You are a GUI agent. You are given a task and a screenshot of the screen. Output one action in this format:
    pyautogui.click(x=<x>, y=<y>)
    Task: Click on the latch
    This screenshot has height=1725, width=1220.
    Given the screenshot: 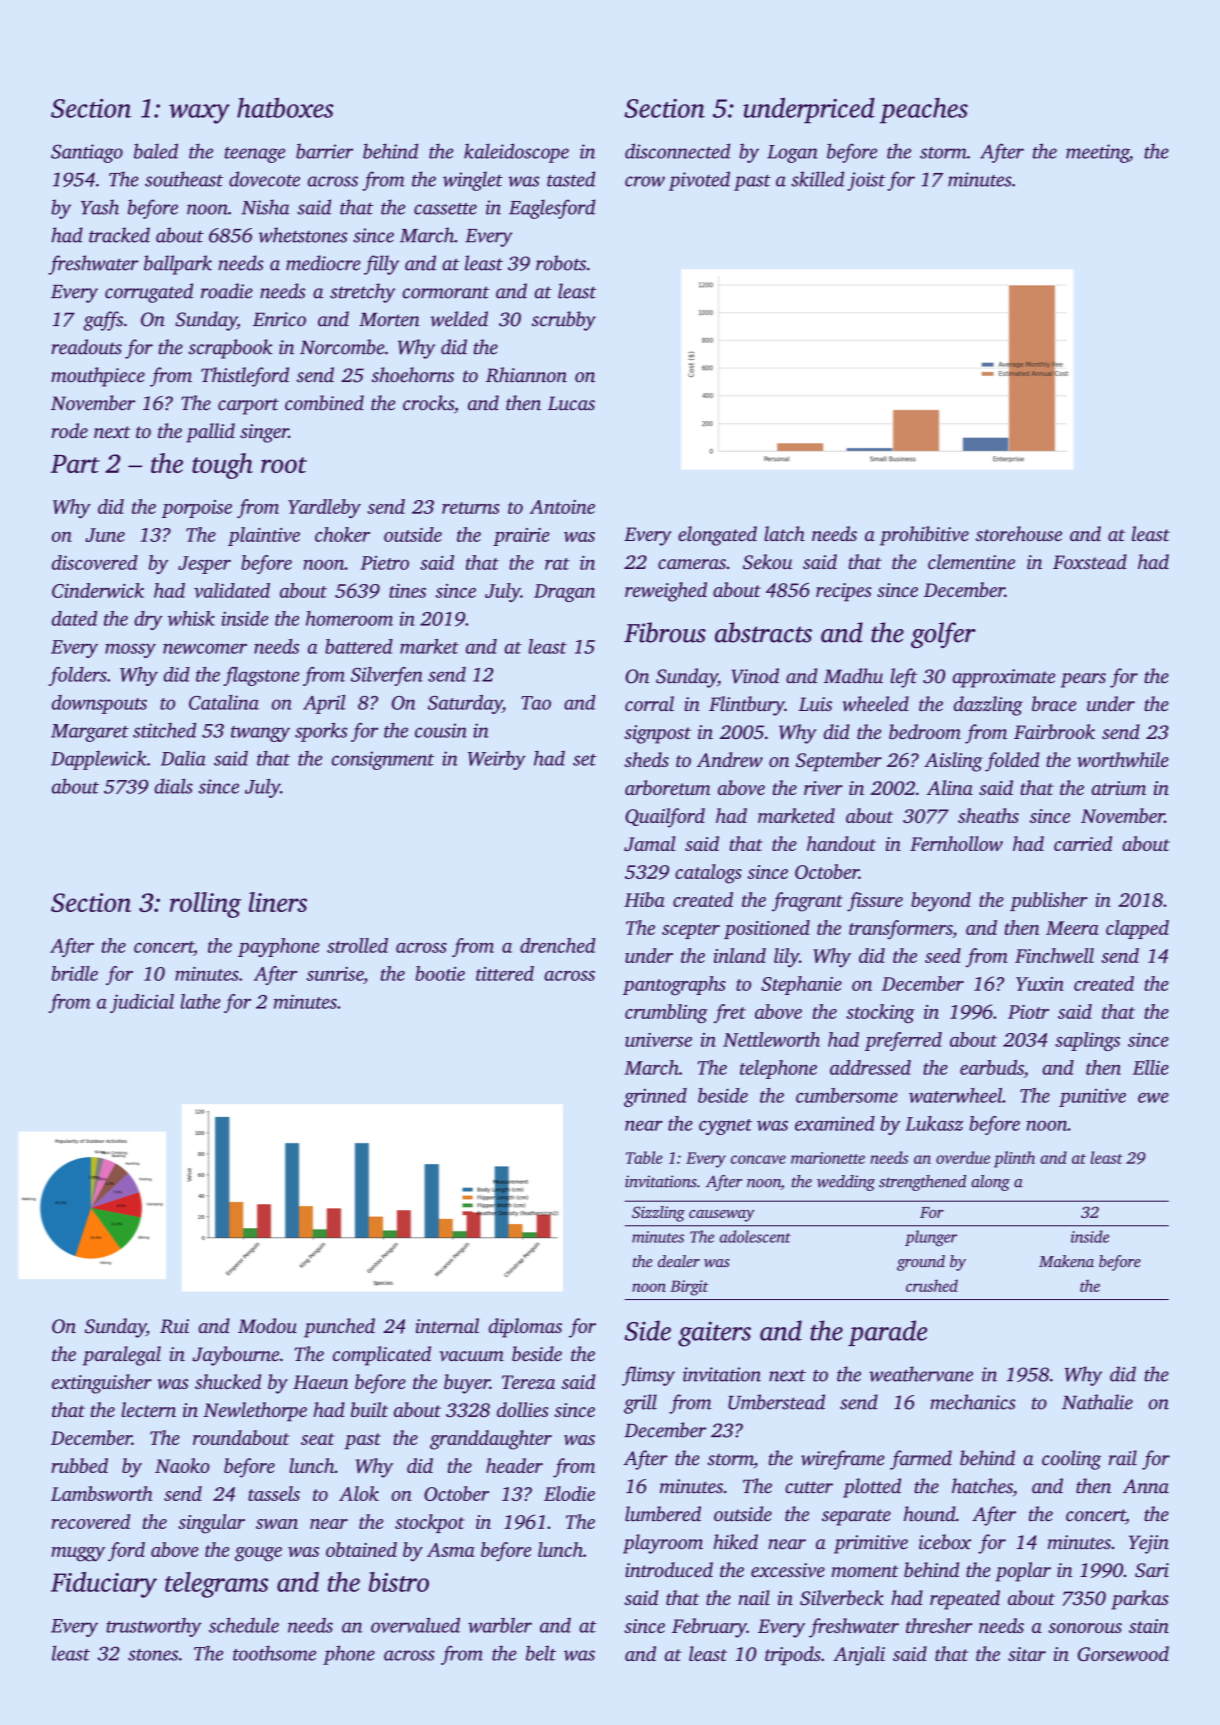 What is the action you would take?
    pyautogui.click(x=784, y=533)
